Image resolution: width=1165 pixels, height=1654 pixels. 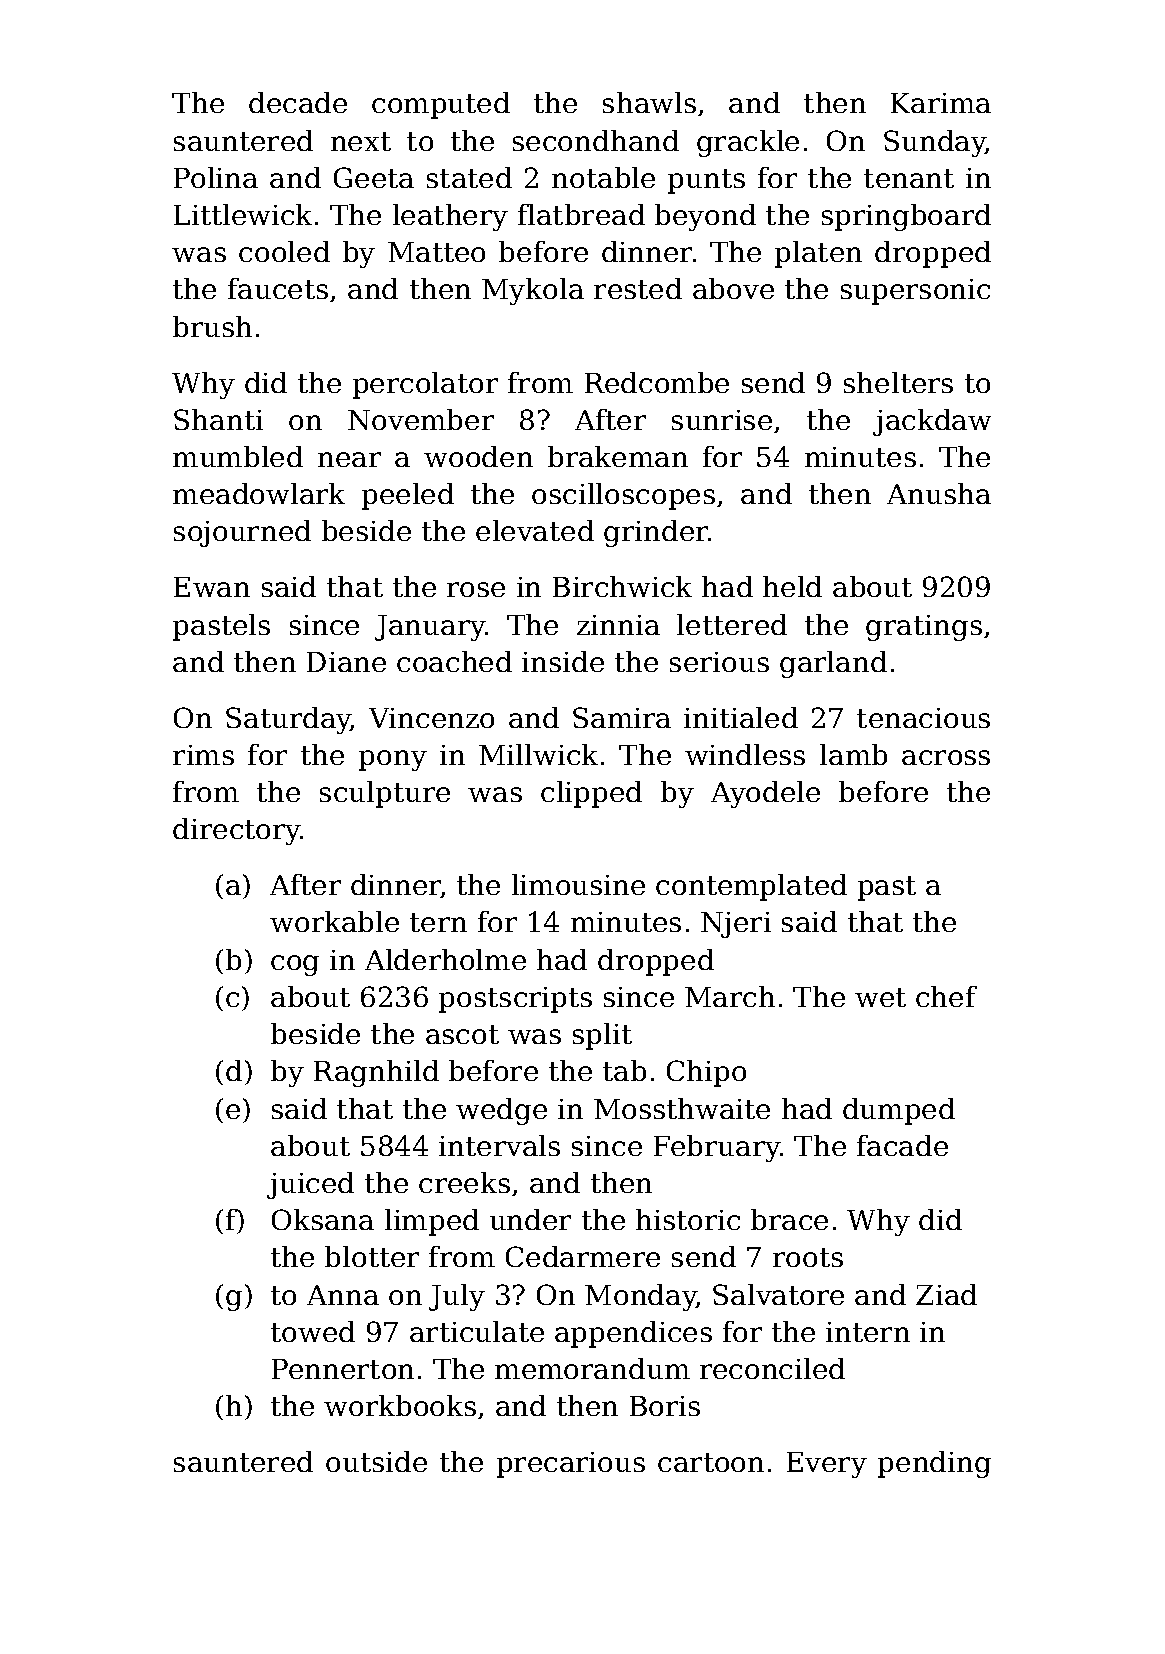 I want to click on pending, so click(x=934, y=1464).
